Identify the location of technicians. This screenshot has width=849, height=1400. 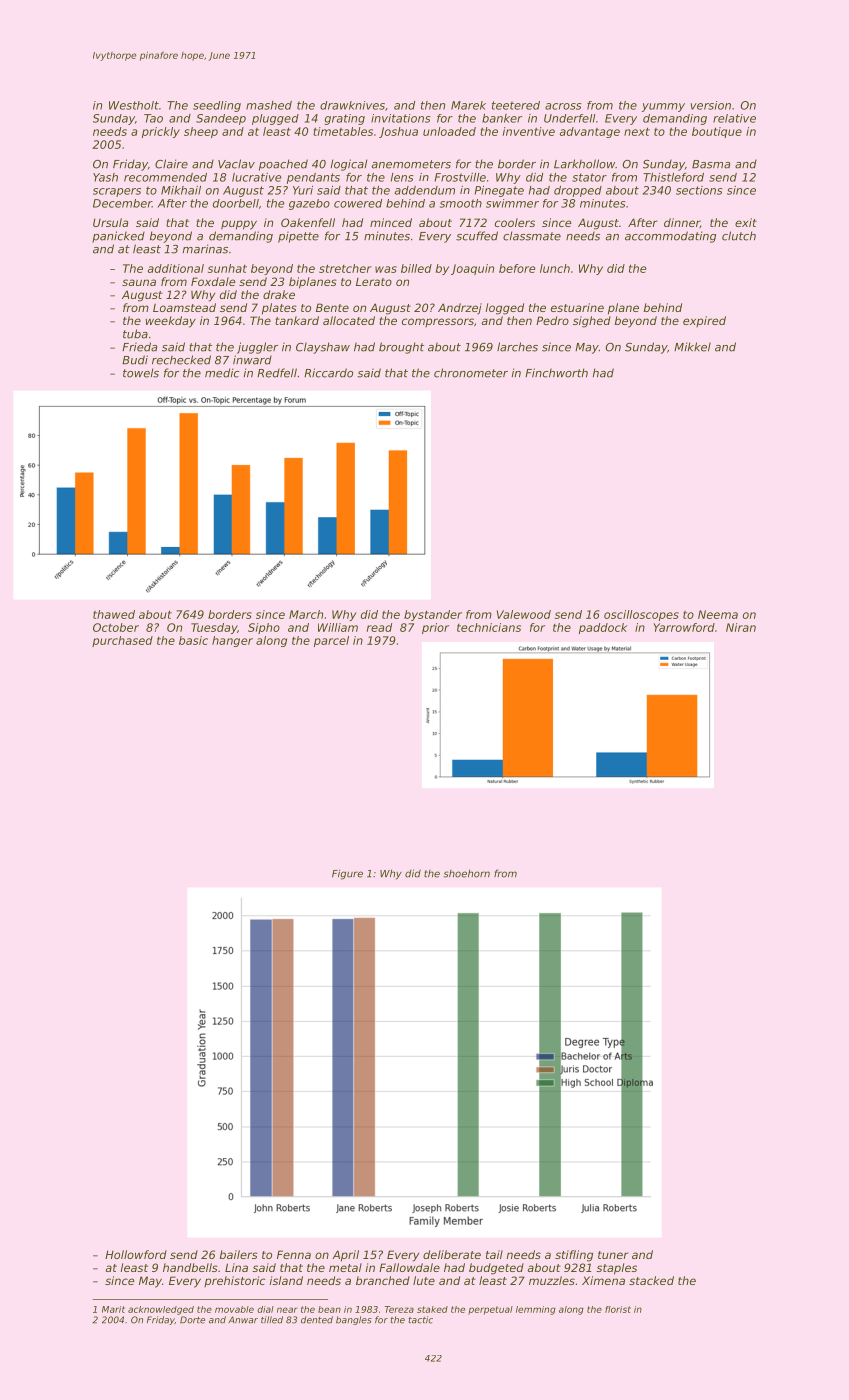
(489, 627).
